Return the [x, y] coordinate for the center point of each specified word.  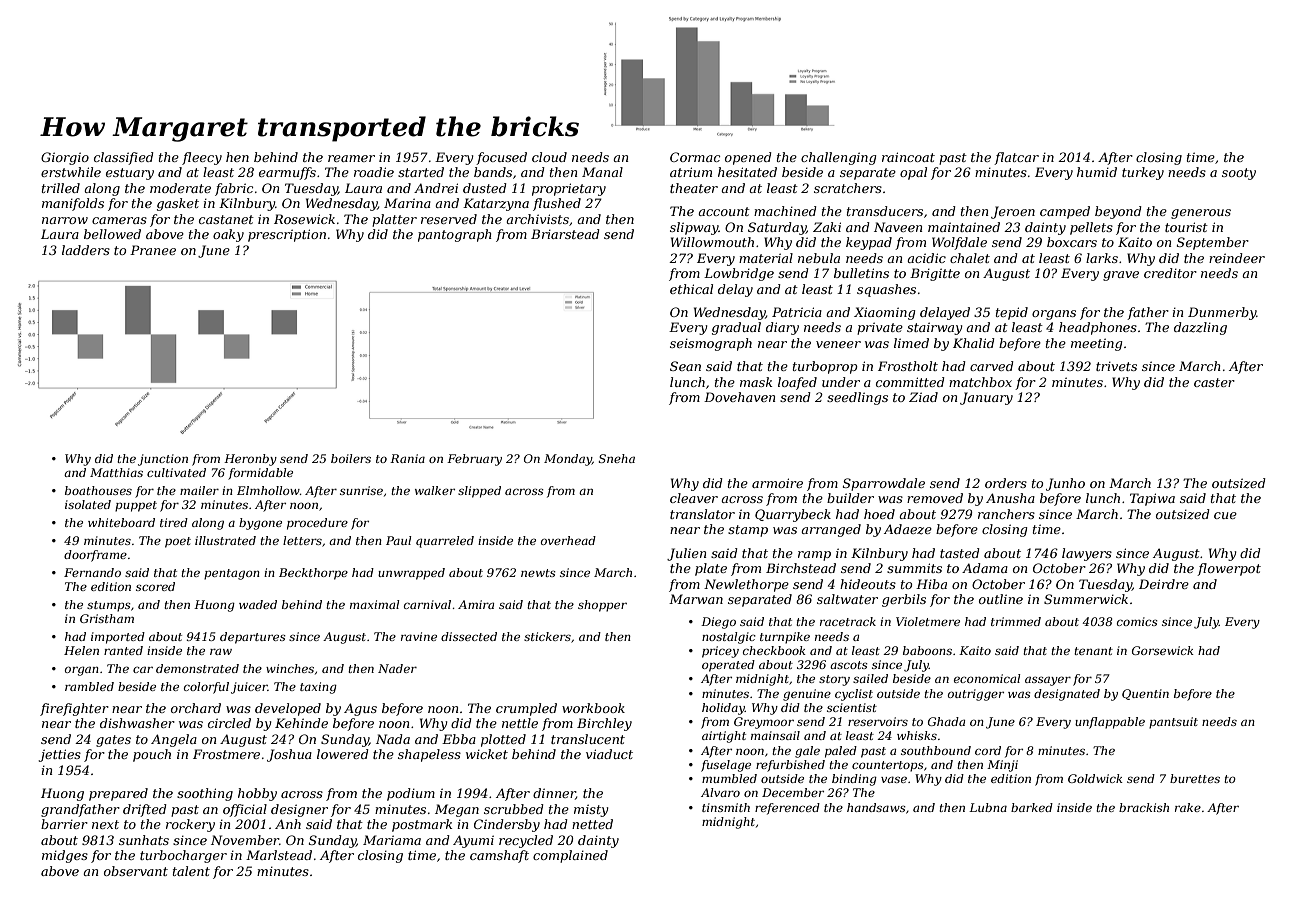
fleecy [202, 158]
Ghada [946, 721]
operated [728, 666]
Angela [174, 740]
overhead [568, 540]
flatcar [1016, 158]
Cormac [695, 157]
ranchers [1006, 514]
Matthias [116, 472]
